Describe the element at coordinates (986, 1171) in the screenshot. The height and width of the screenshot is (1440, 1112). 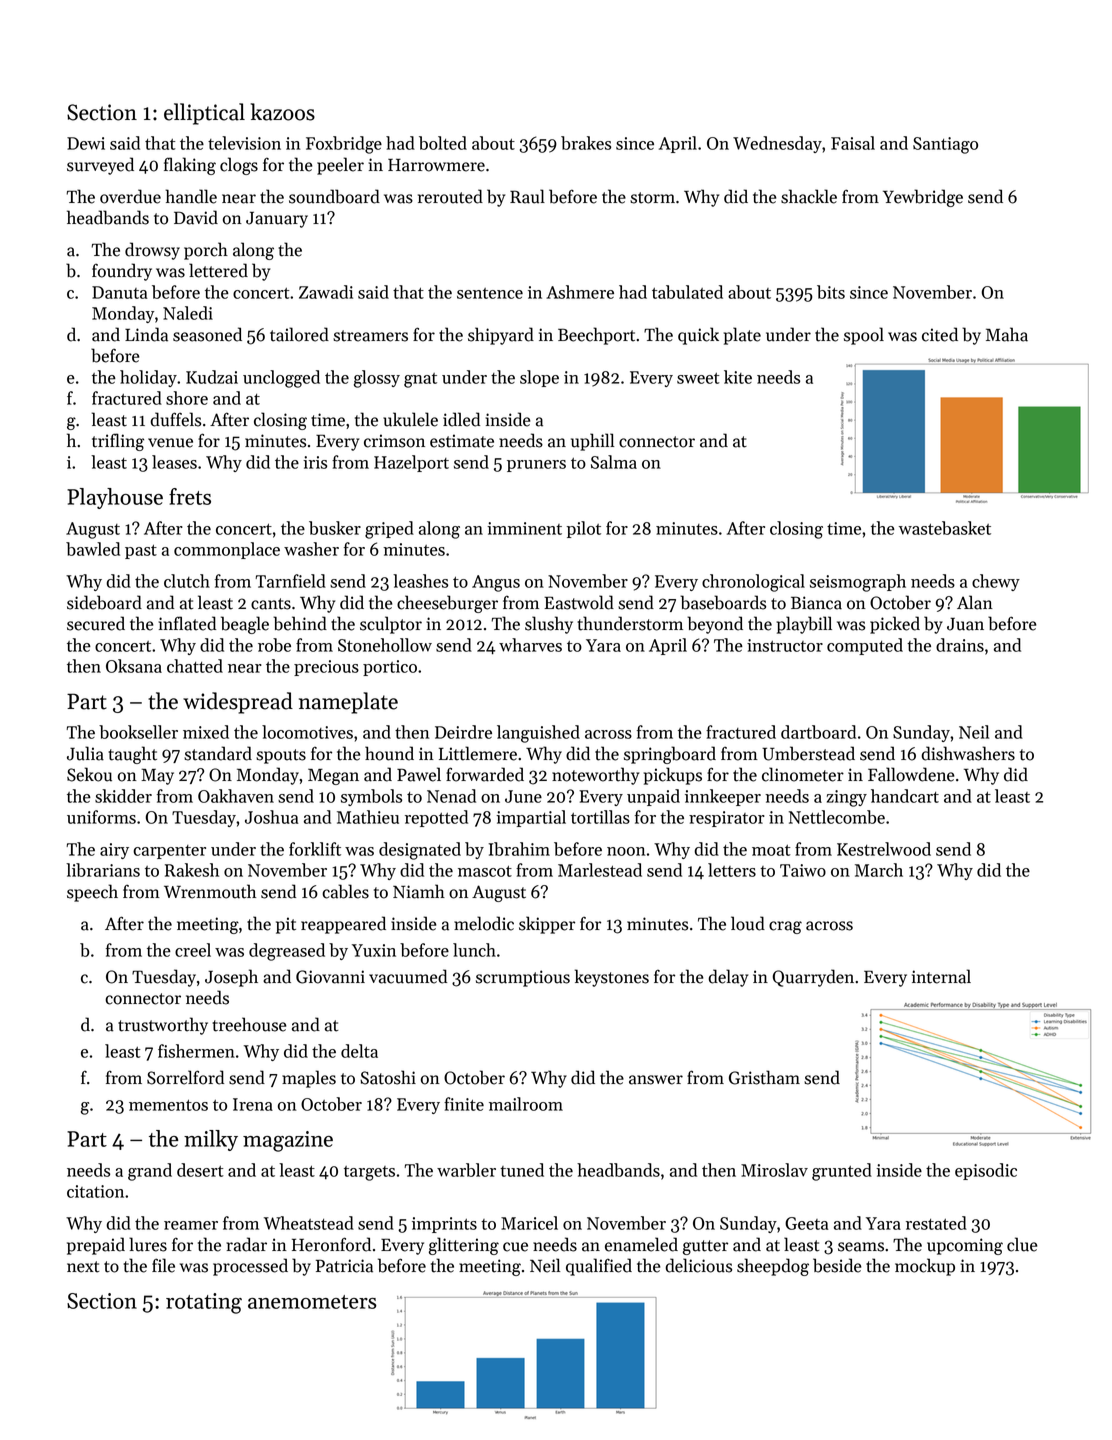
I see `episodic` at that location.
